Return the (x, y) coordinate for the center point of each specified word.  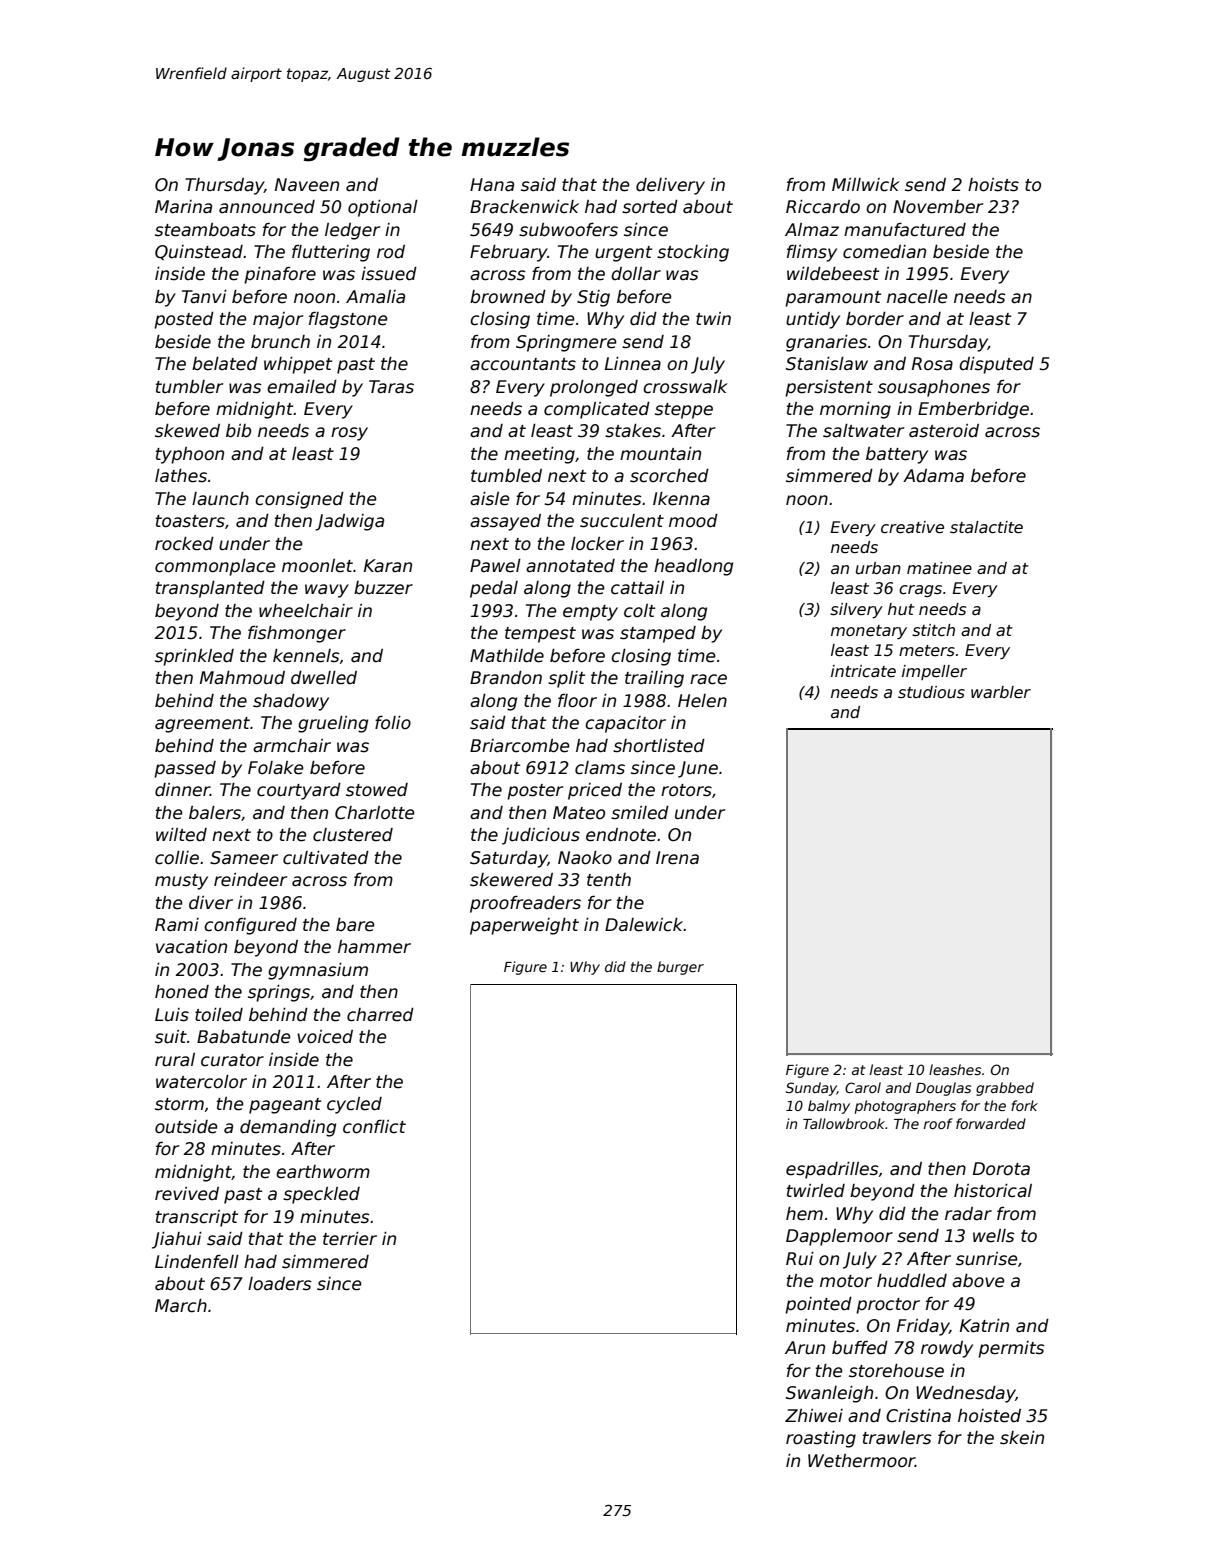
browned (508, 297)
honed (182, 992)
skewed (187, 431)
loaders (280, 1284)
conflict (374, 1127)
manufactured (905, 230)
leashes (955, 1069)
